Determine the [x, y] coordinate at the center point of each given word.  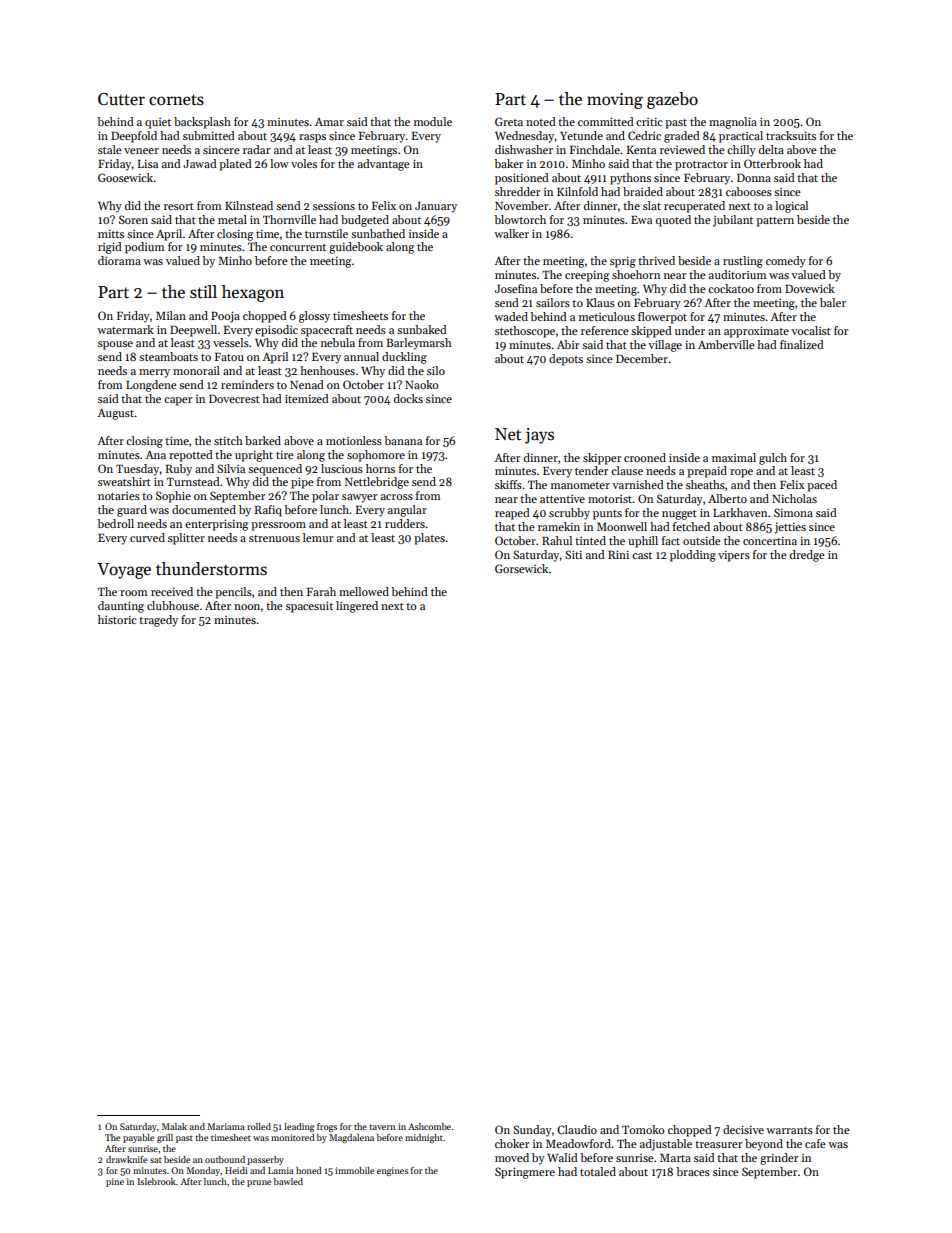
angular [407, 511]
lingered [357, 607]
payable [138, 1138]
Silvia [231, 468]
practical [741, 137]
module [433, 121]
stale [110, 149]
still [203, 292]
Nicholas [794, 498]
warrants [789, 1130]
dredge [807, 556]
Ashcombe [429, 1126]
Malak [174, 1126]
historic [117, 619]
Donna [754, 178]
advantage [384, 165]
